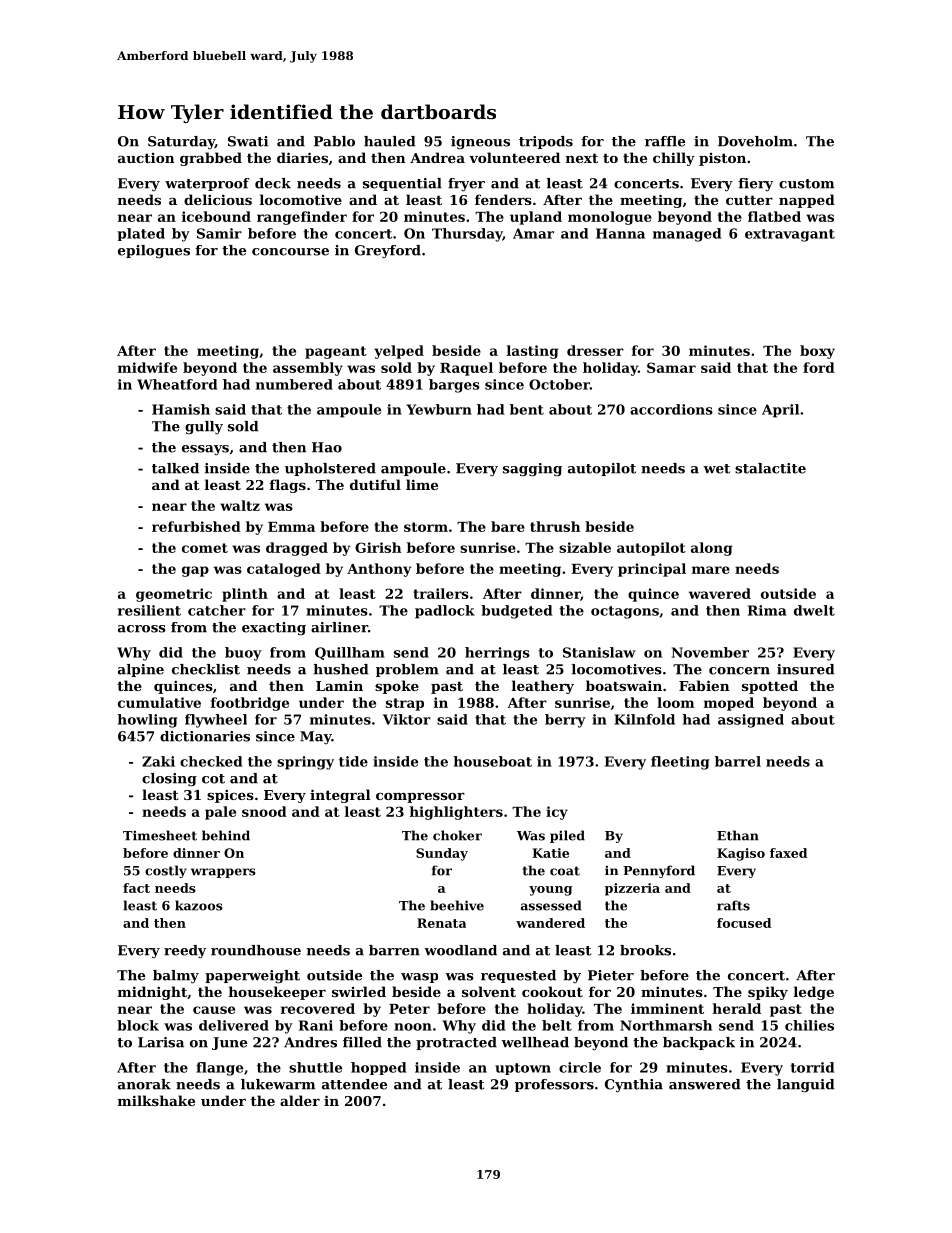 The width and height of the document is (952, 1233). What do you see at coordinates (625, 612) in the document?
I see `octagons` at bounding box center [625, 612].
